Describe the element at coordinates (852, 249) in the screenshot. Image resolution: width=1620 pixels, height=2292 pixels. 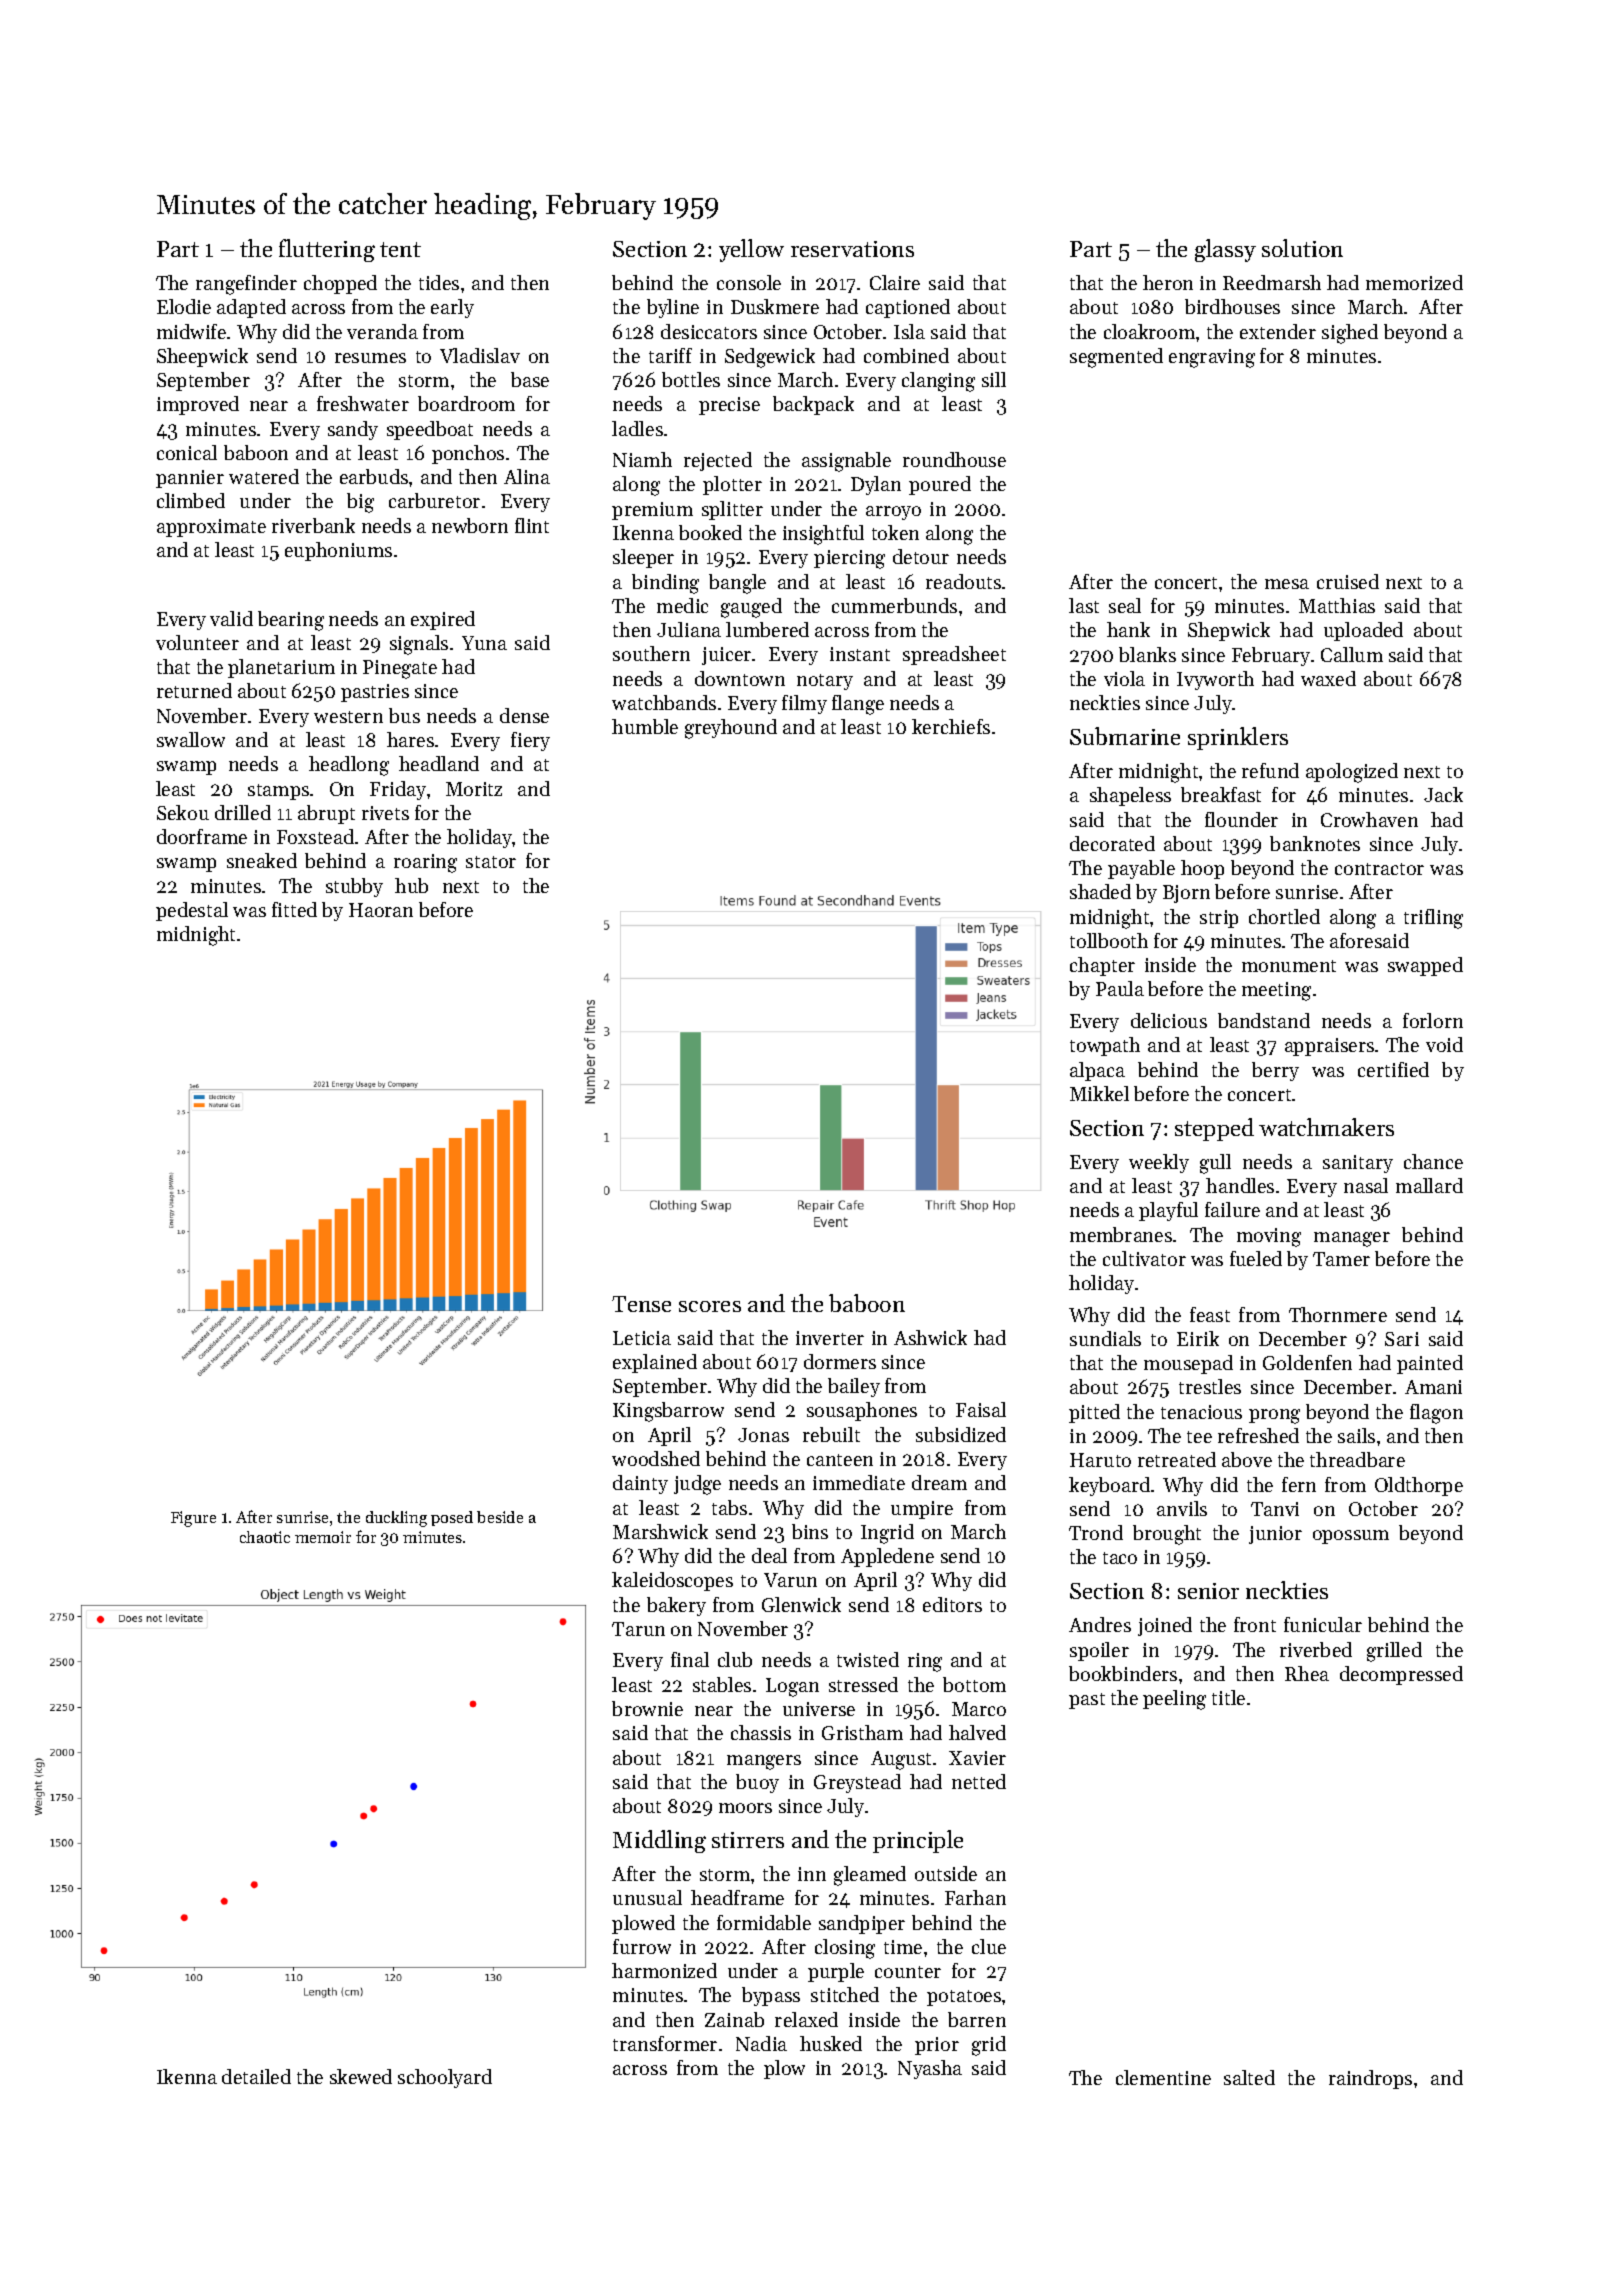
I see `reservations` at that location.
